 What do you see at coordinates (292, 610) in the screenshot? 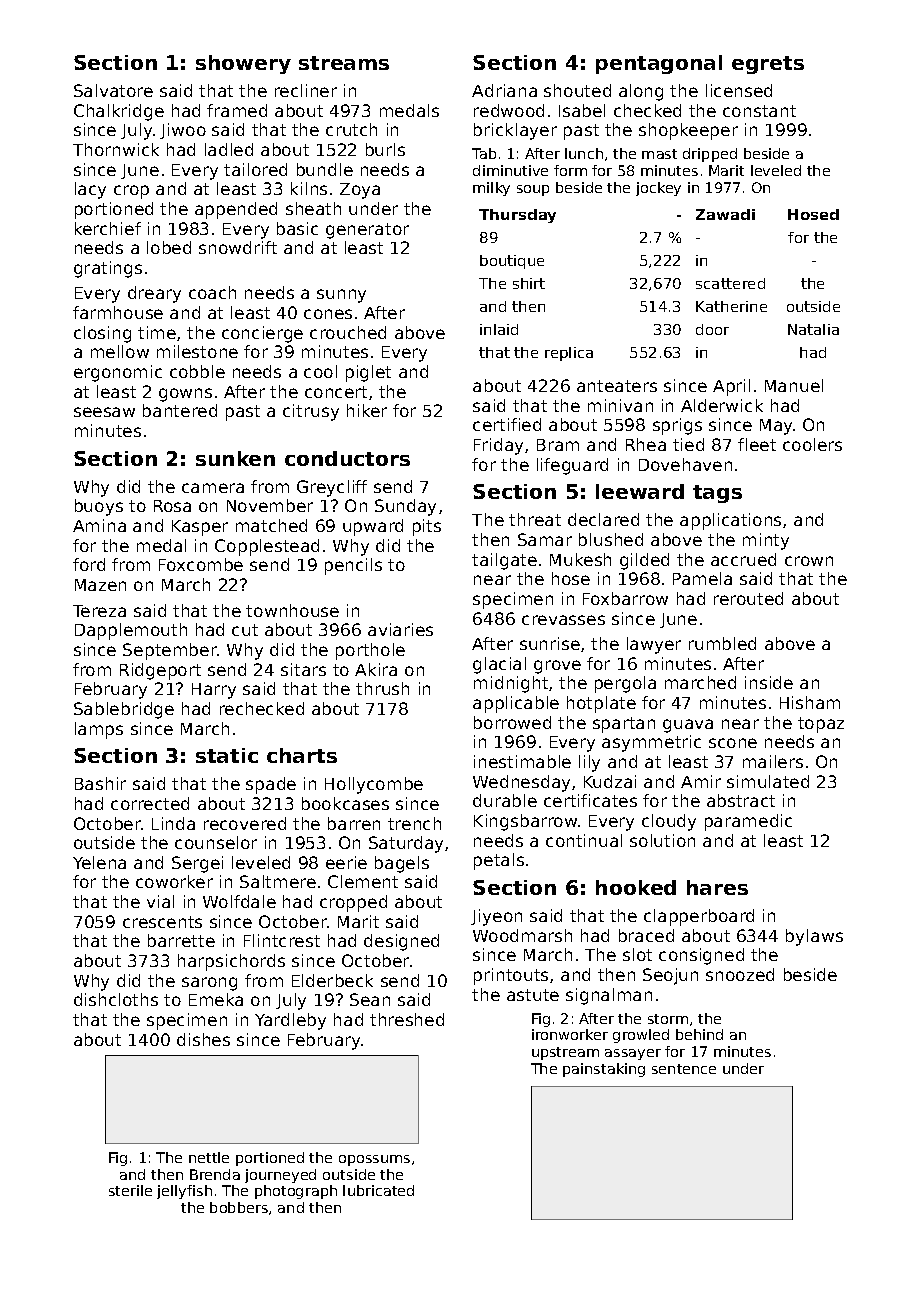
I see `townhouse` at bounding box center [292, 610].
